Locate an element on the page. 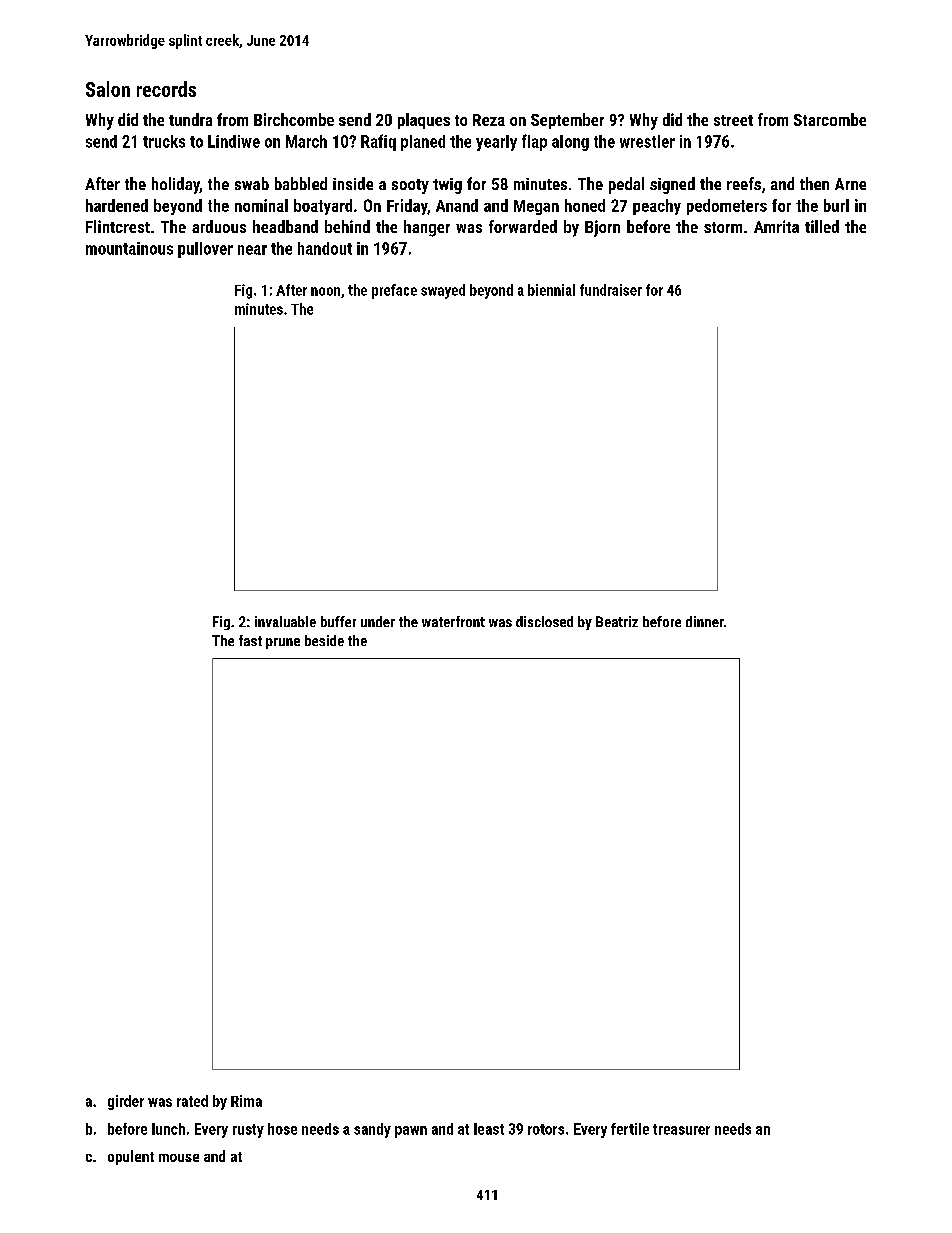 The width and height of the page is (952, 1233). rotors is located at coordinates (546, 1129).
